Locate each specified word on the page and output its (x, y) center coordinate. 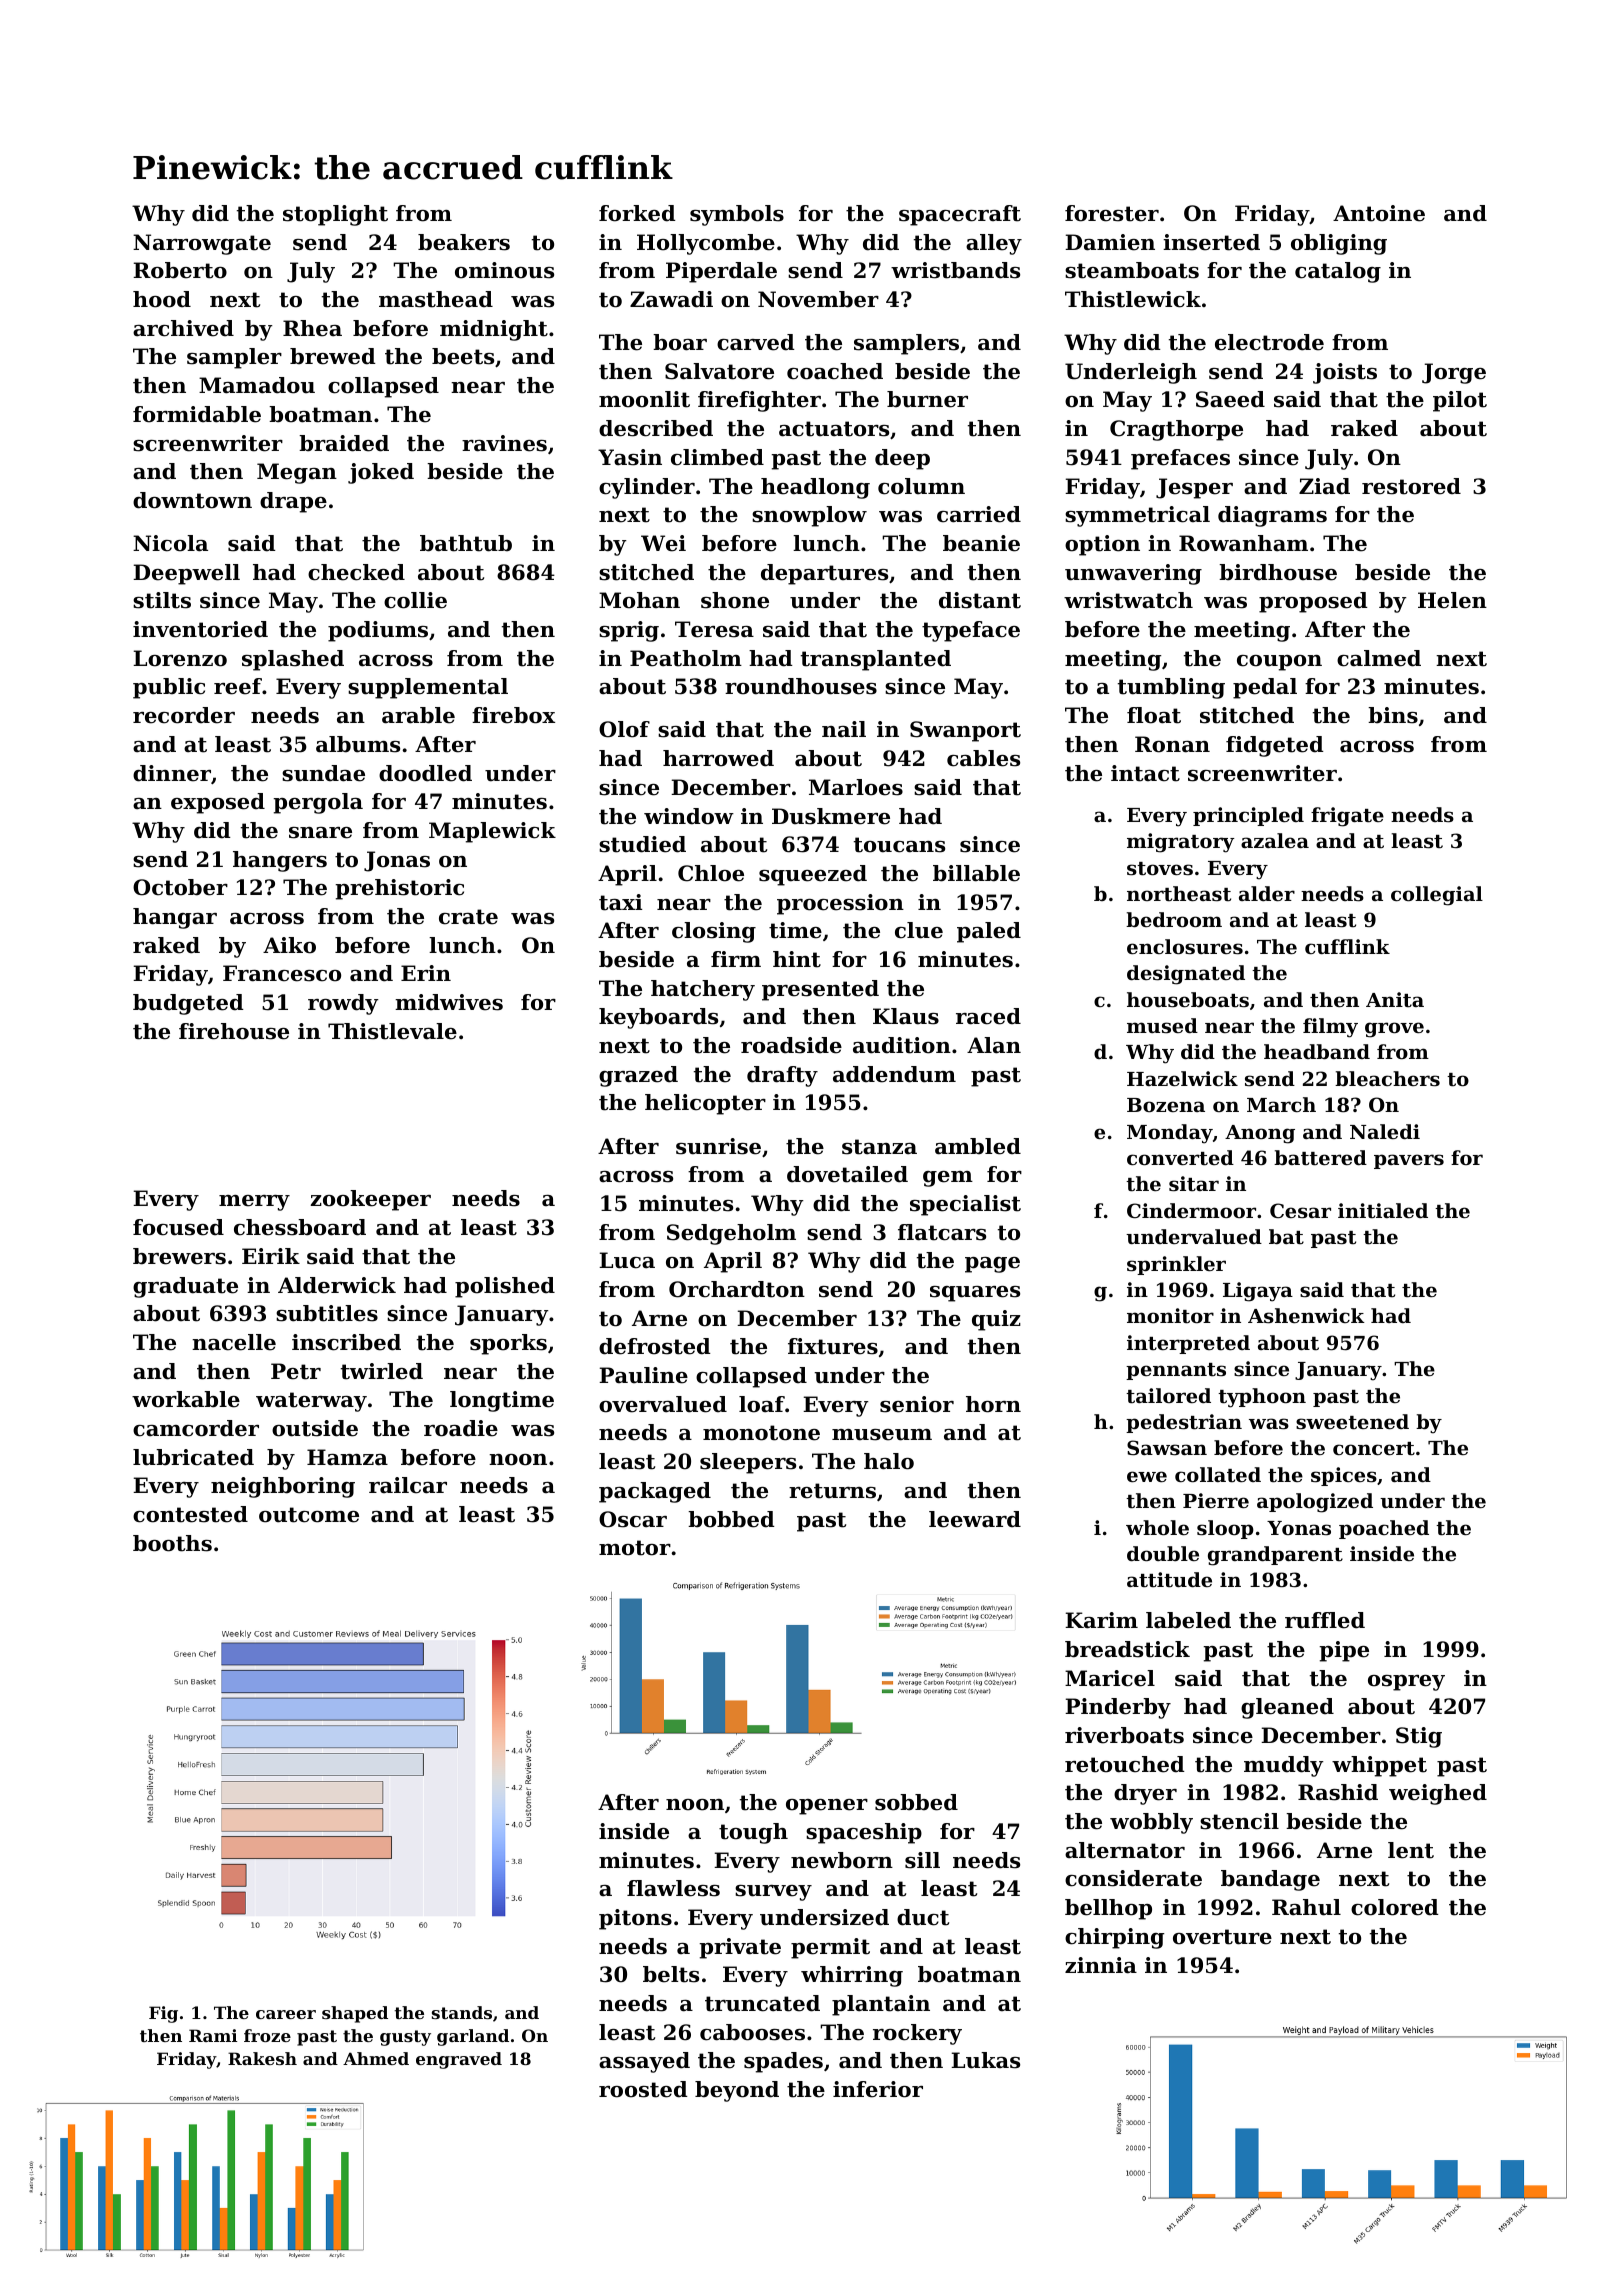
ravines (504, 443)
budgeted (188, 1004)
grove (1394, 1030)
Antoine (1379, 213)
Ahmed (376, 2058)
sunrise (718, 1146)
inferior (878, 2089)
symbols (737, 215)
